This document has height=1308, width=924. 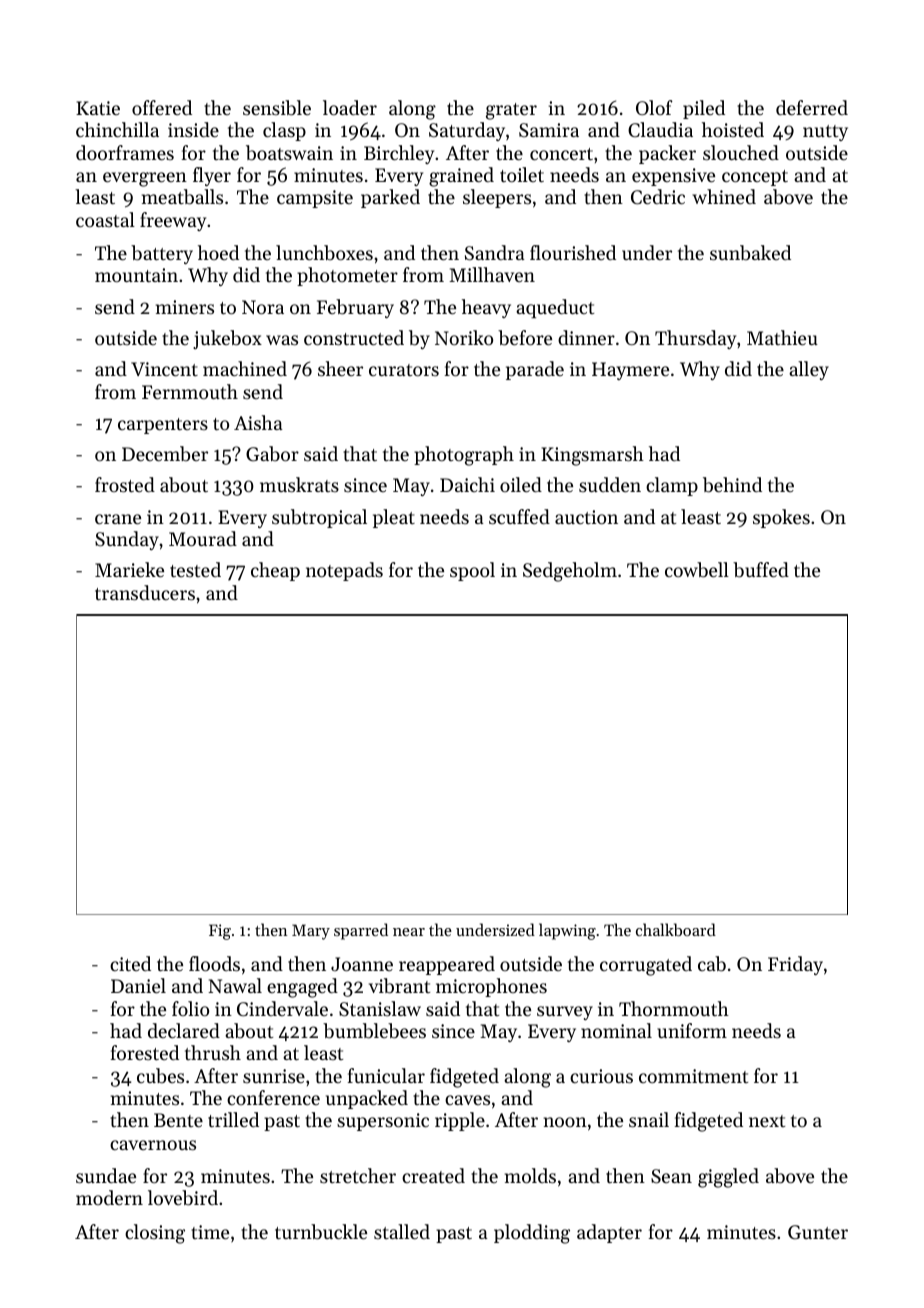 What do you see at coordinates (145, 592) in the document?
I see `transducers` at bounding box center [145, 592].
